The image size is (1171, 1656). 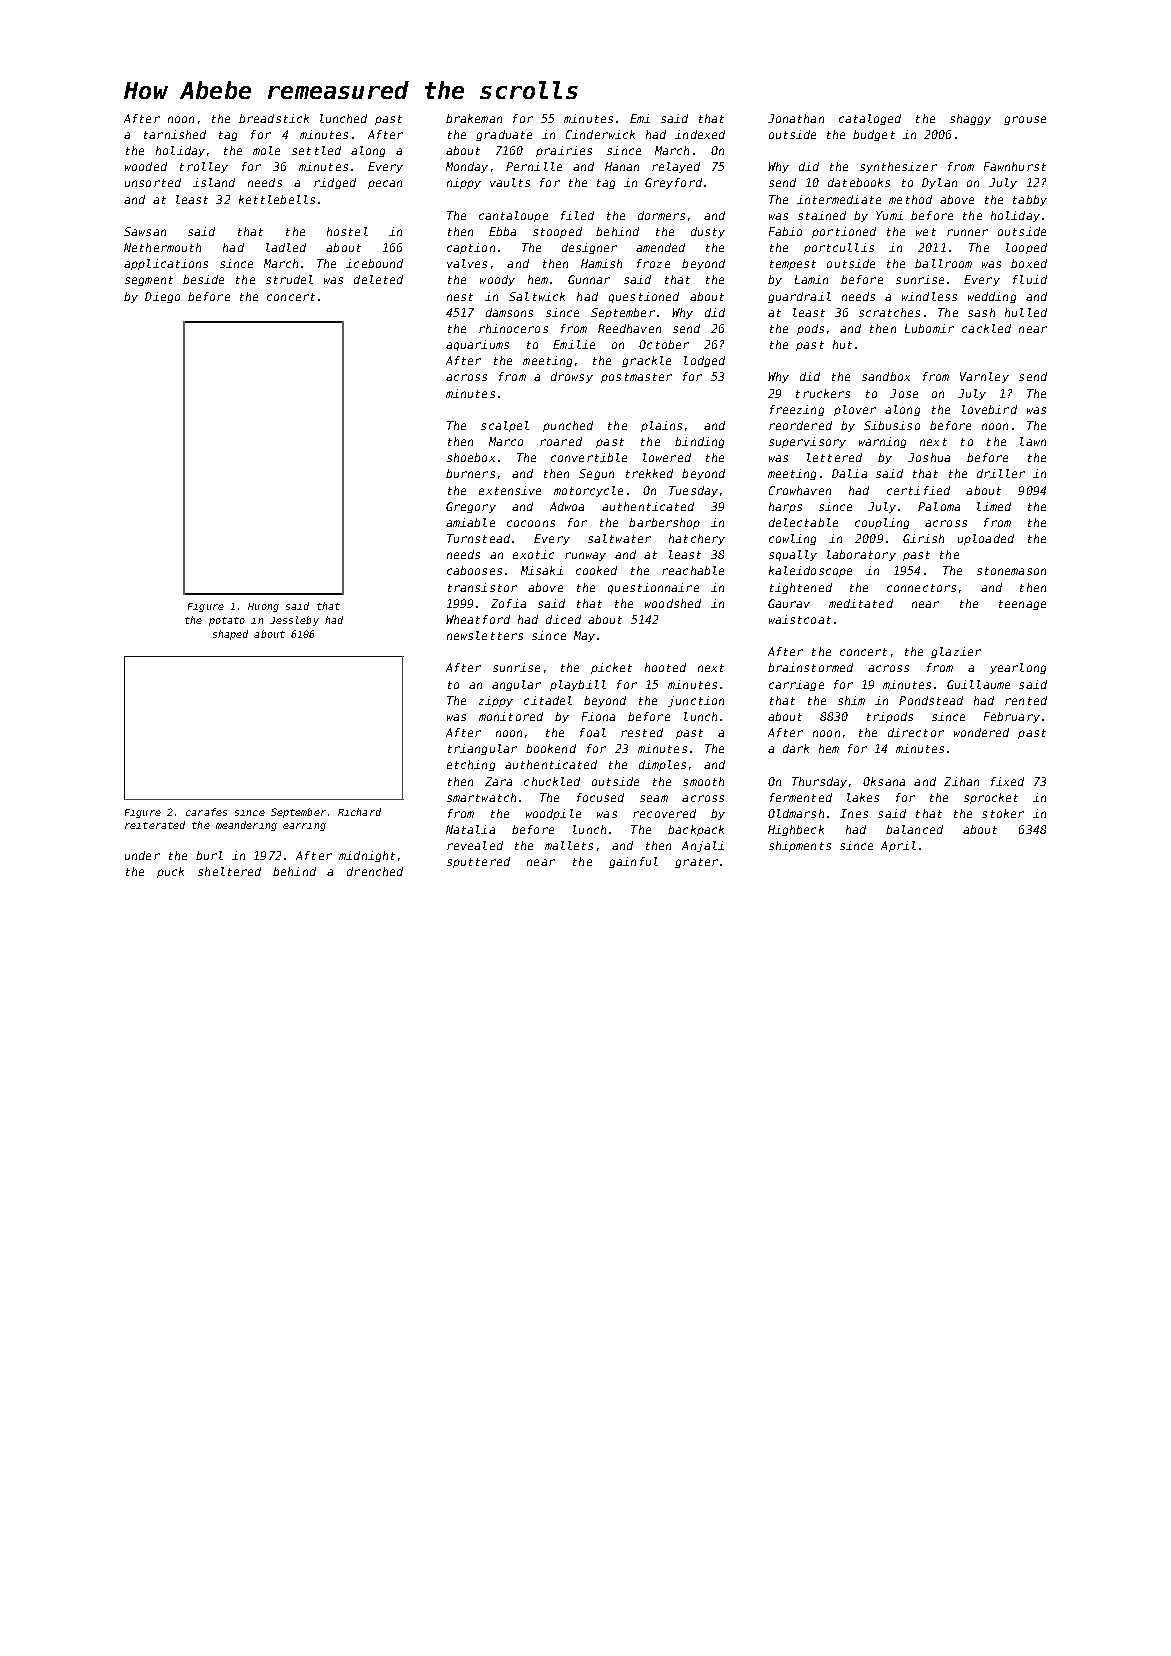 I want to click on carriage, so click(x=796, y=685).
